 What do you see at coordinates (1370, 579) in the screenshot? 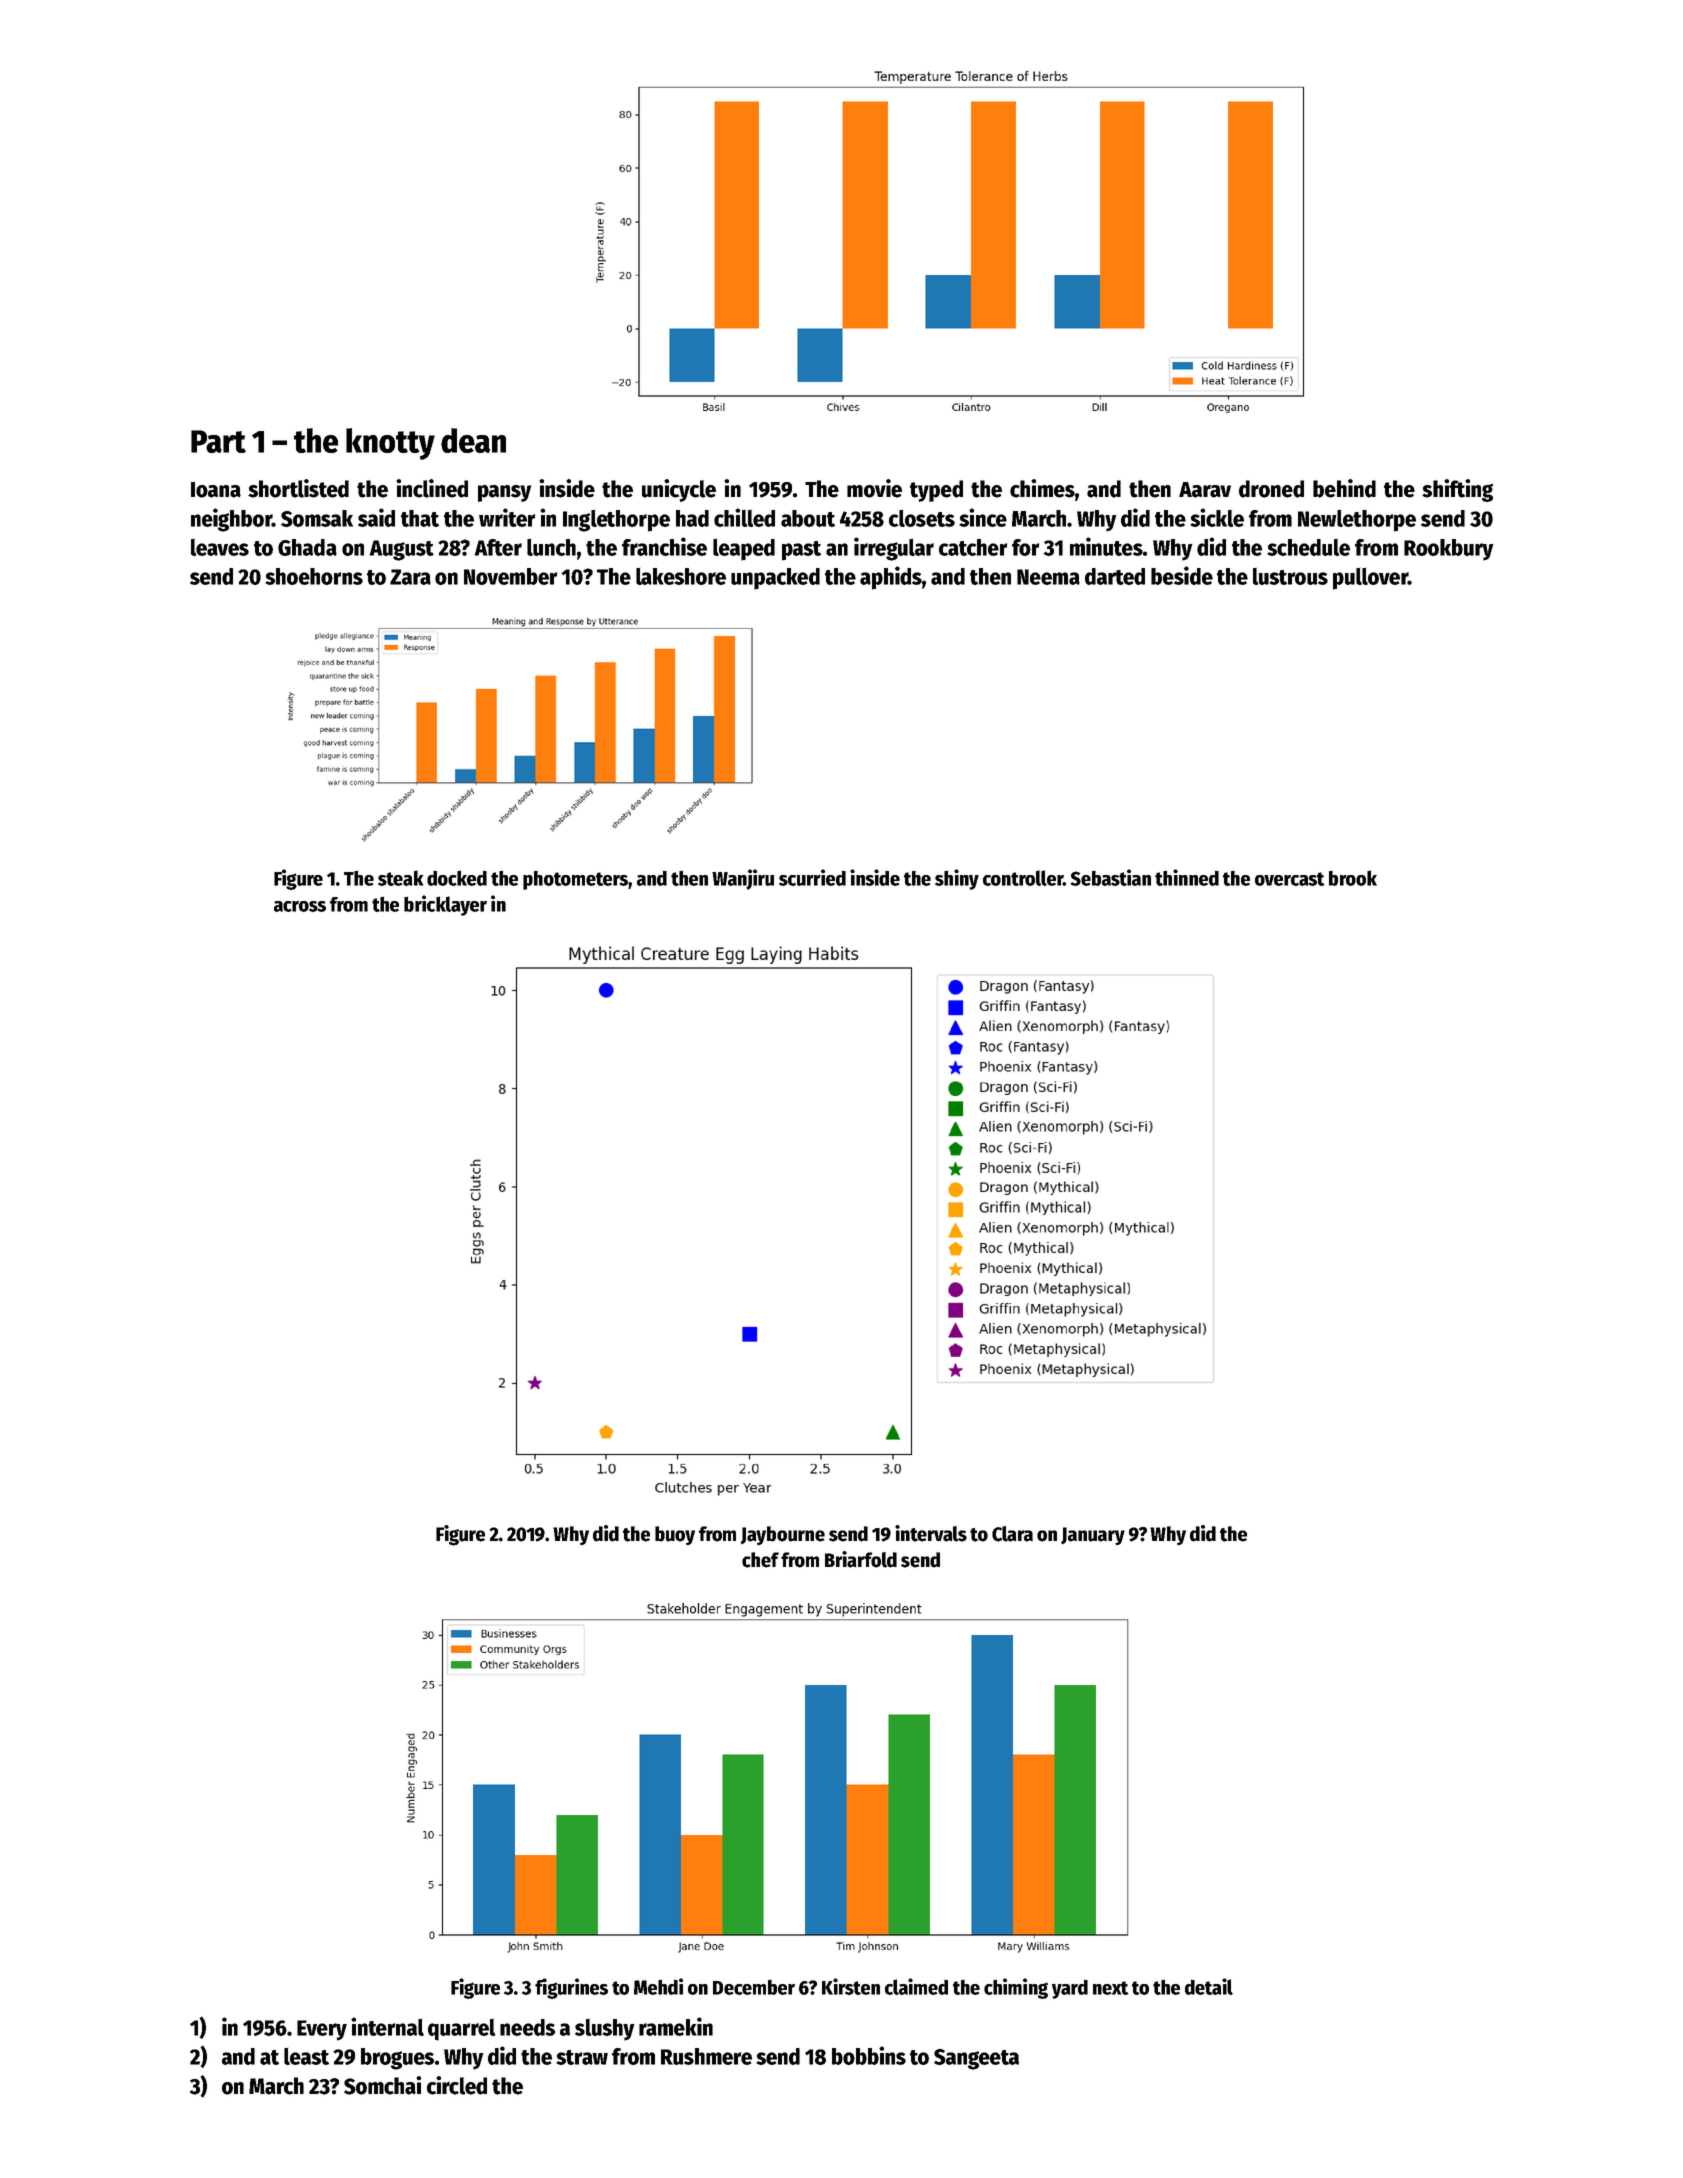
I see `pullover` at bounding box center [1370, 579].
